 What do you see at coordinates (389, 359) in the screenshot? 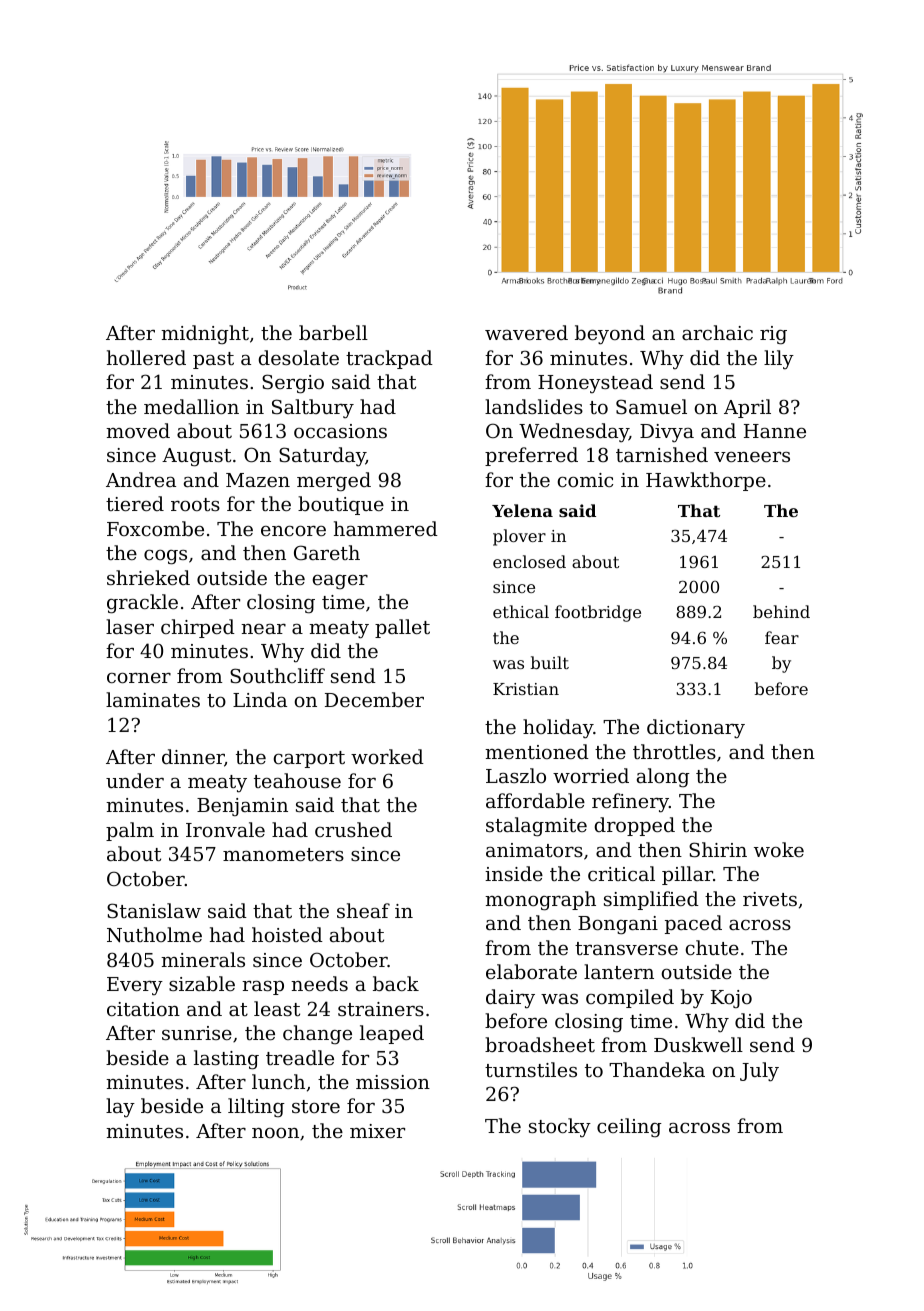
I see `trackpad` at bounding box center [389, 359].
